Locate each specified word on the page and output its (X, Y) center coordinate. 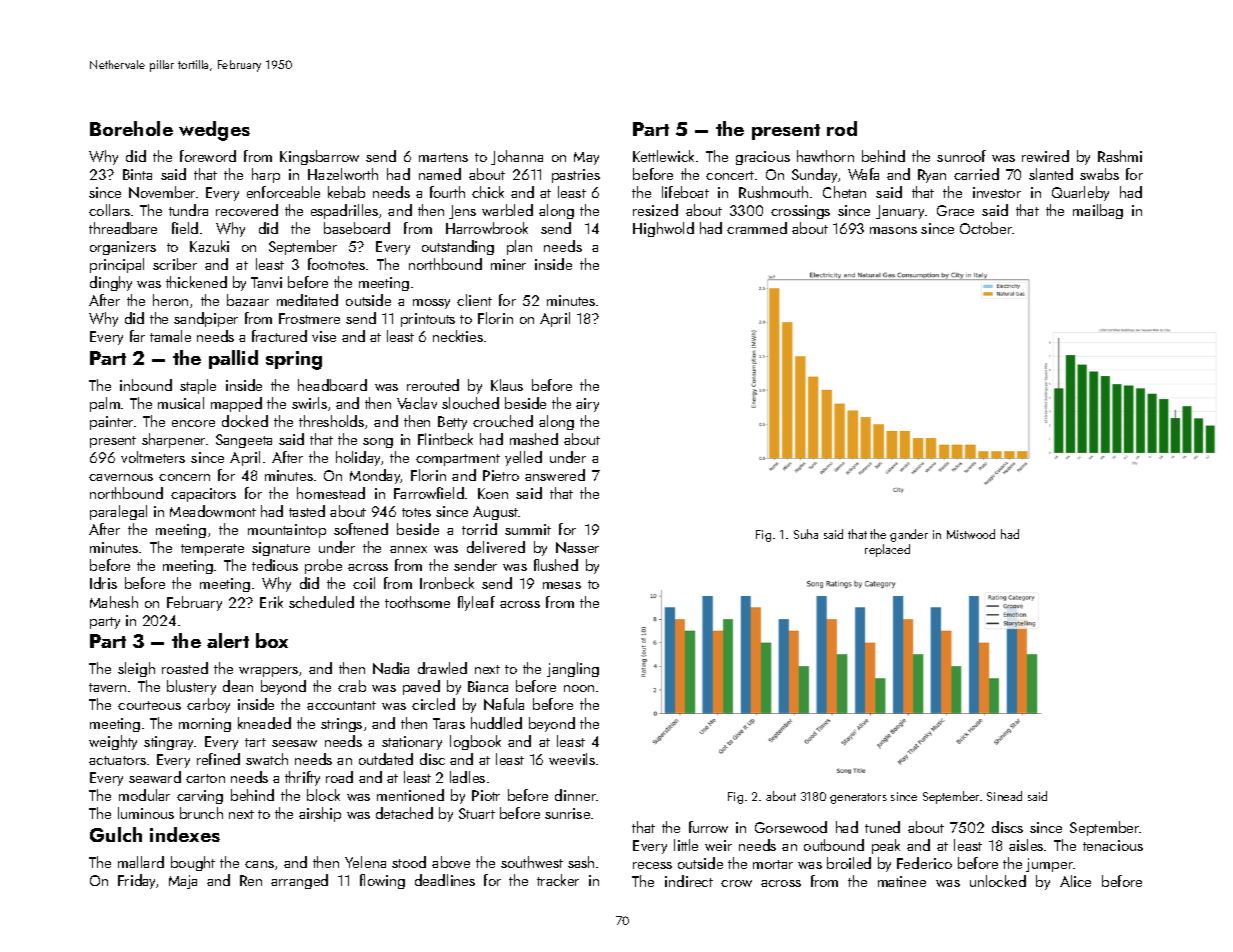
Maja (183, 882)
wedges (214, 131)
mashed (534, 439)
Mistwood (971, 534)
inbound (146, 385)
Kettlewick (663, 156)
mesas (562, 585)
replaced (887, 550)
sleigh (136, 669)
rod (842, 128)
